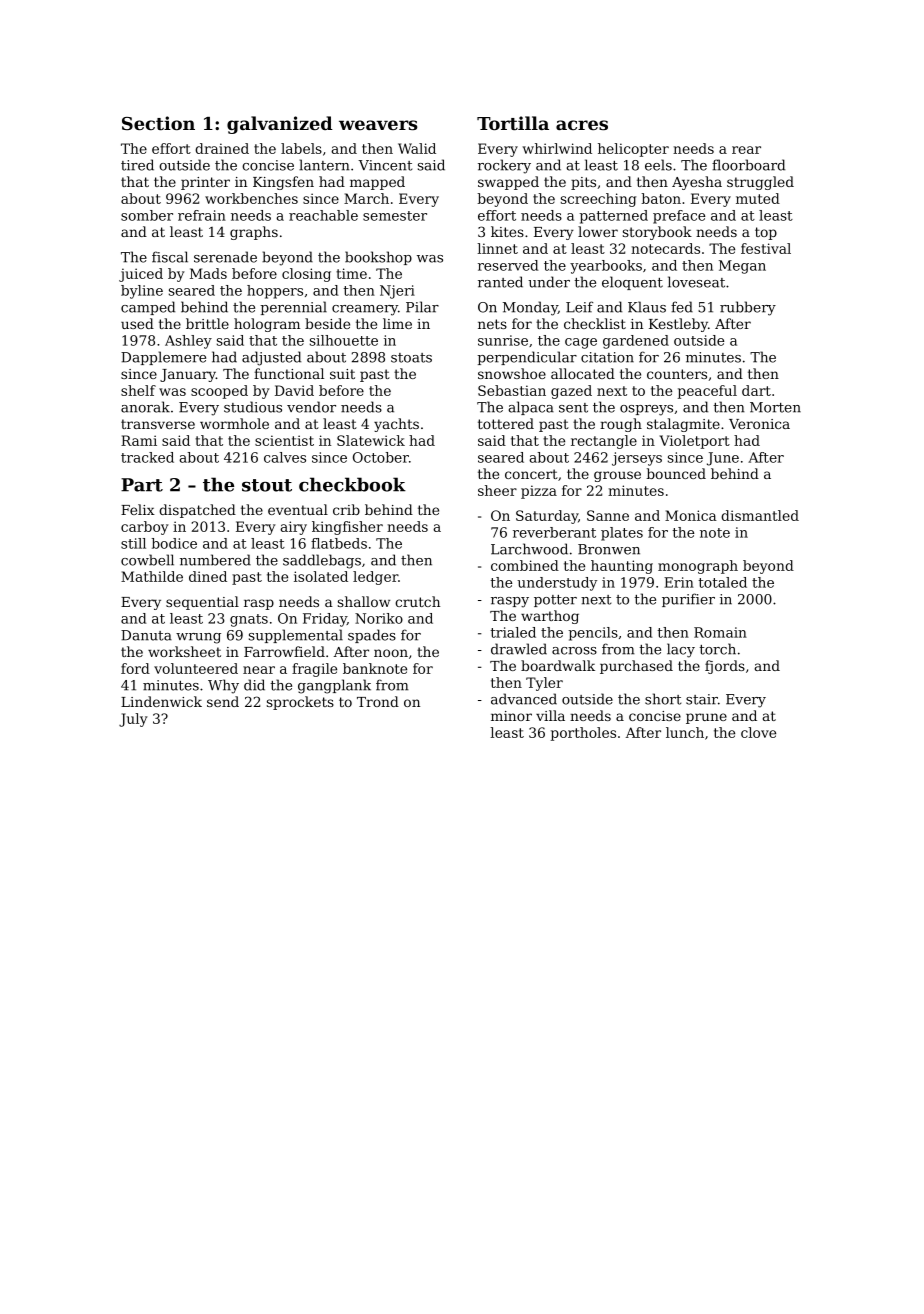 This image has width=924, height=1314. I want to click on lunch, so click(685, 732).
